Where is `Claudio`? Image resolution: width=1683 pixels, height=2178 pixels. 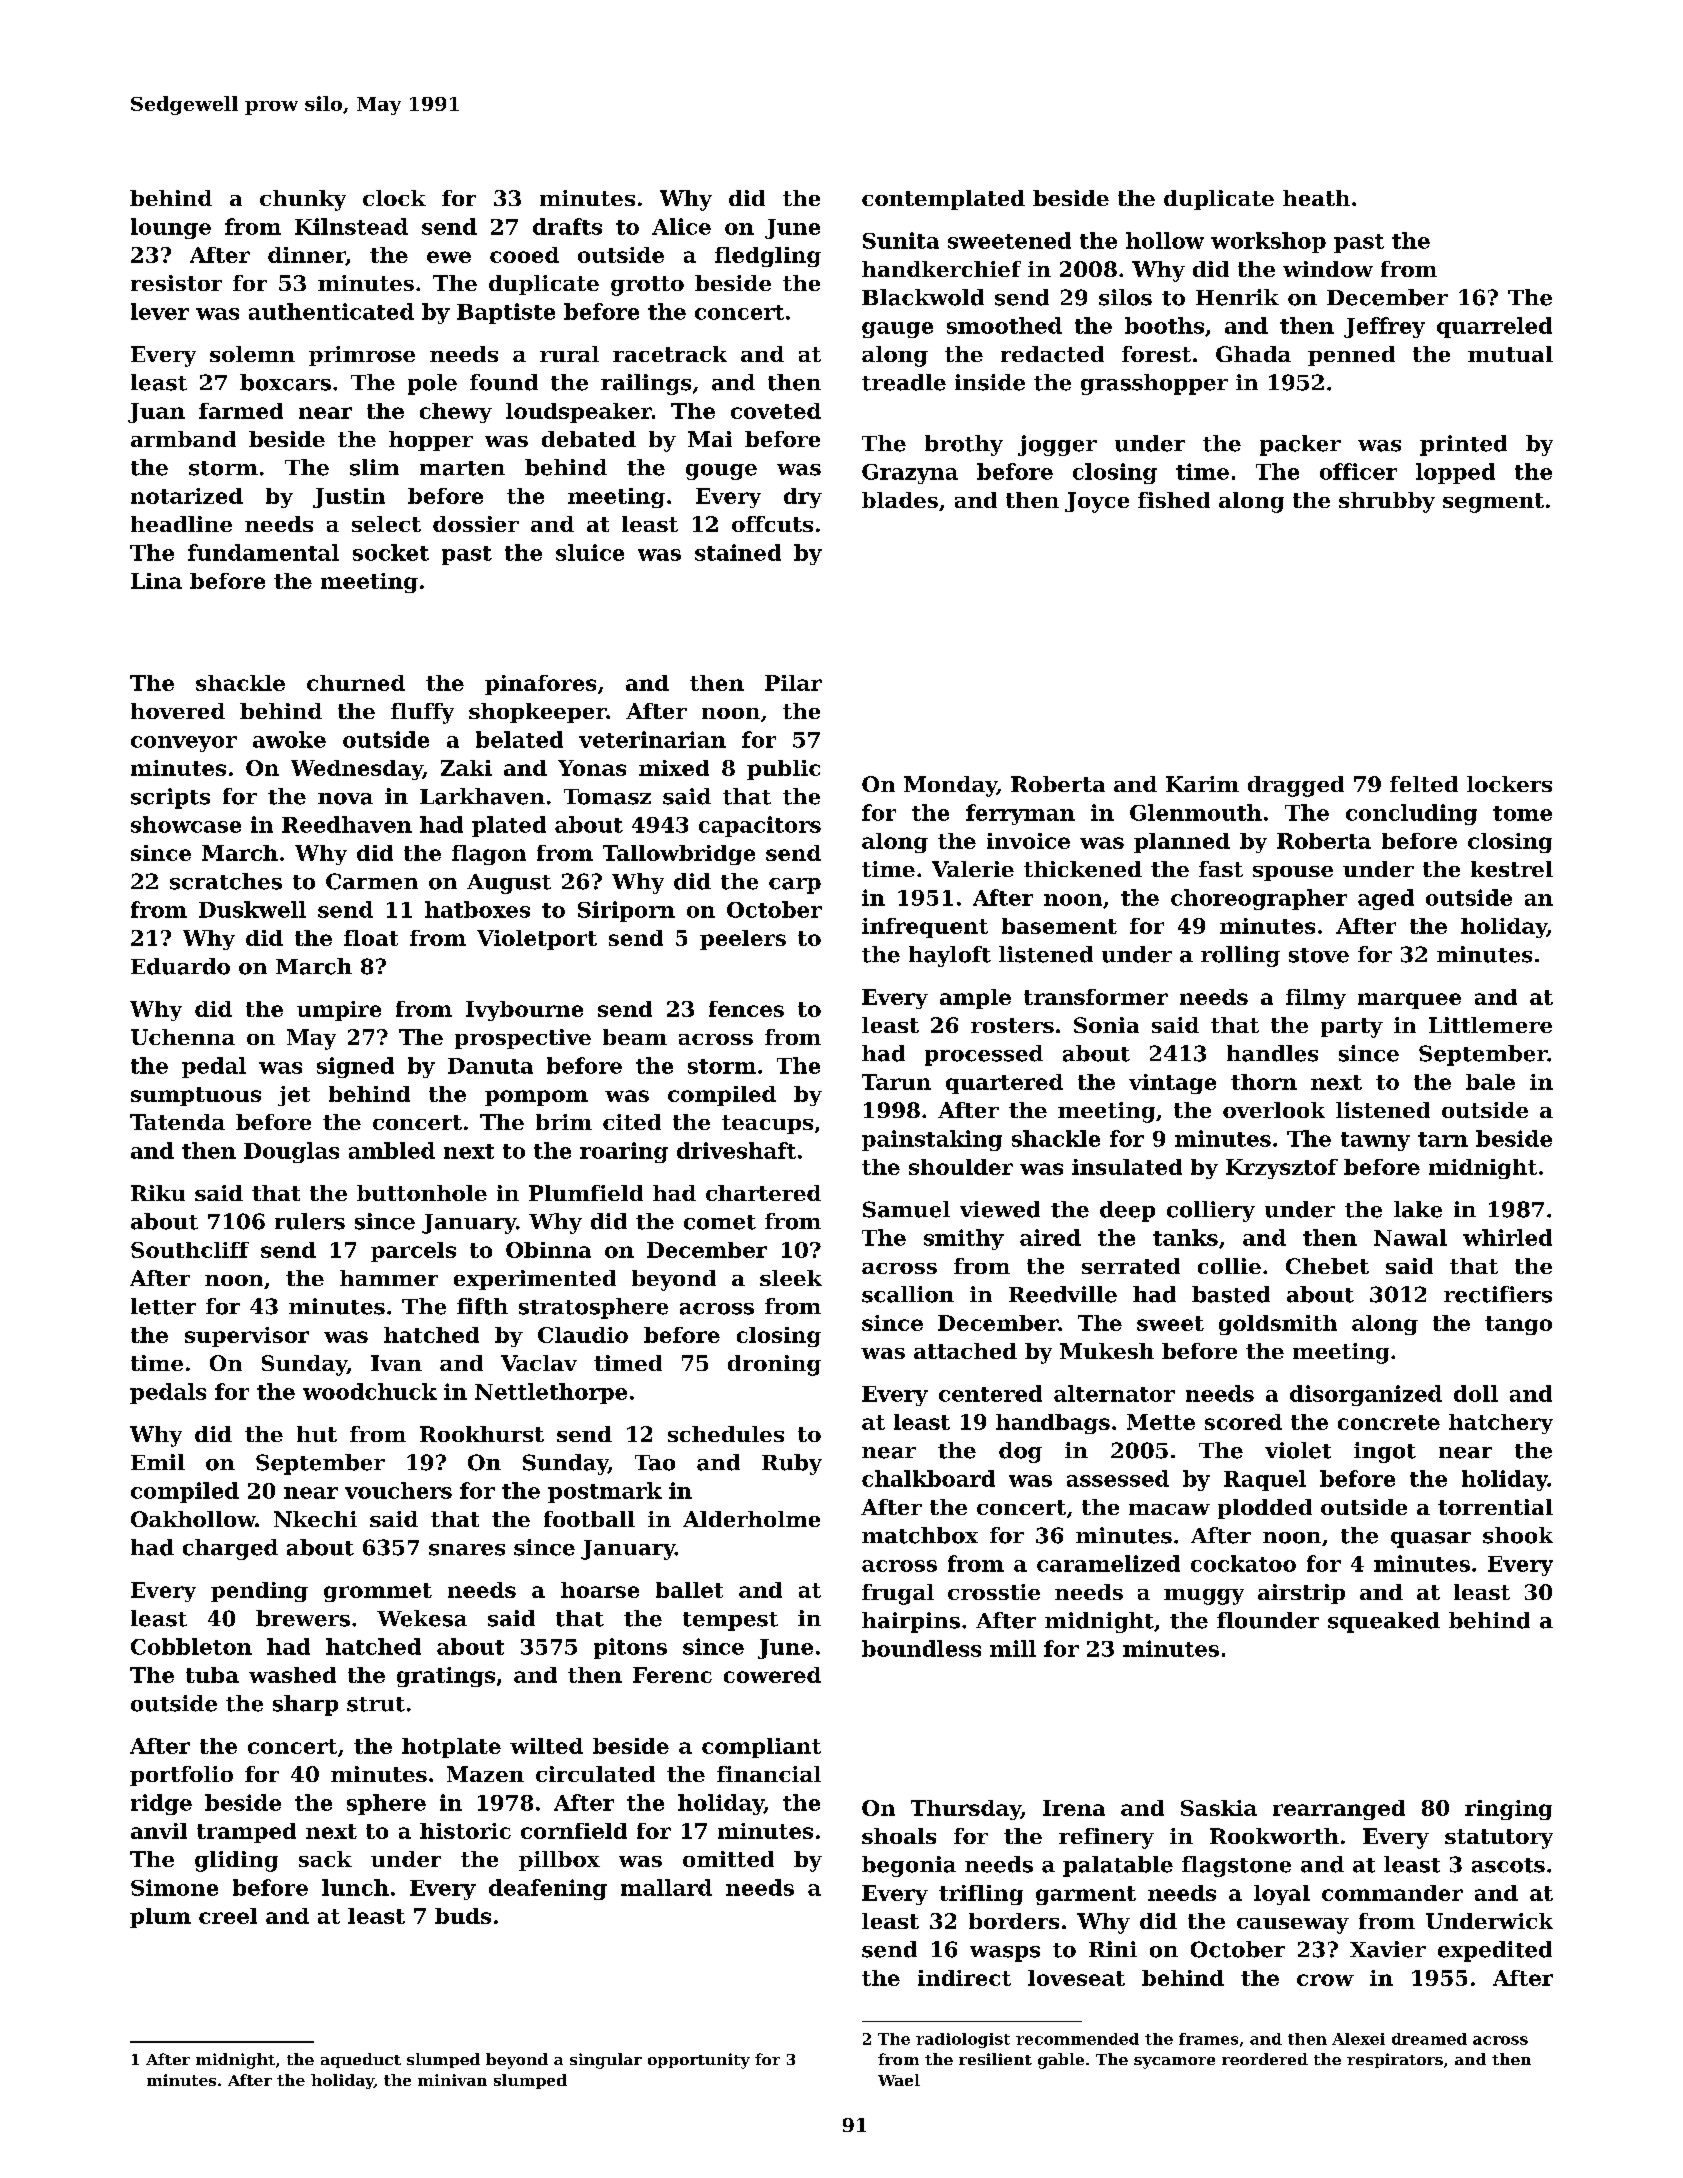
Claudio is located at coordinates (583, 1335).
